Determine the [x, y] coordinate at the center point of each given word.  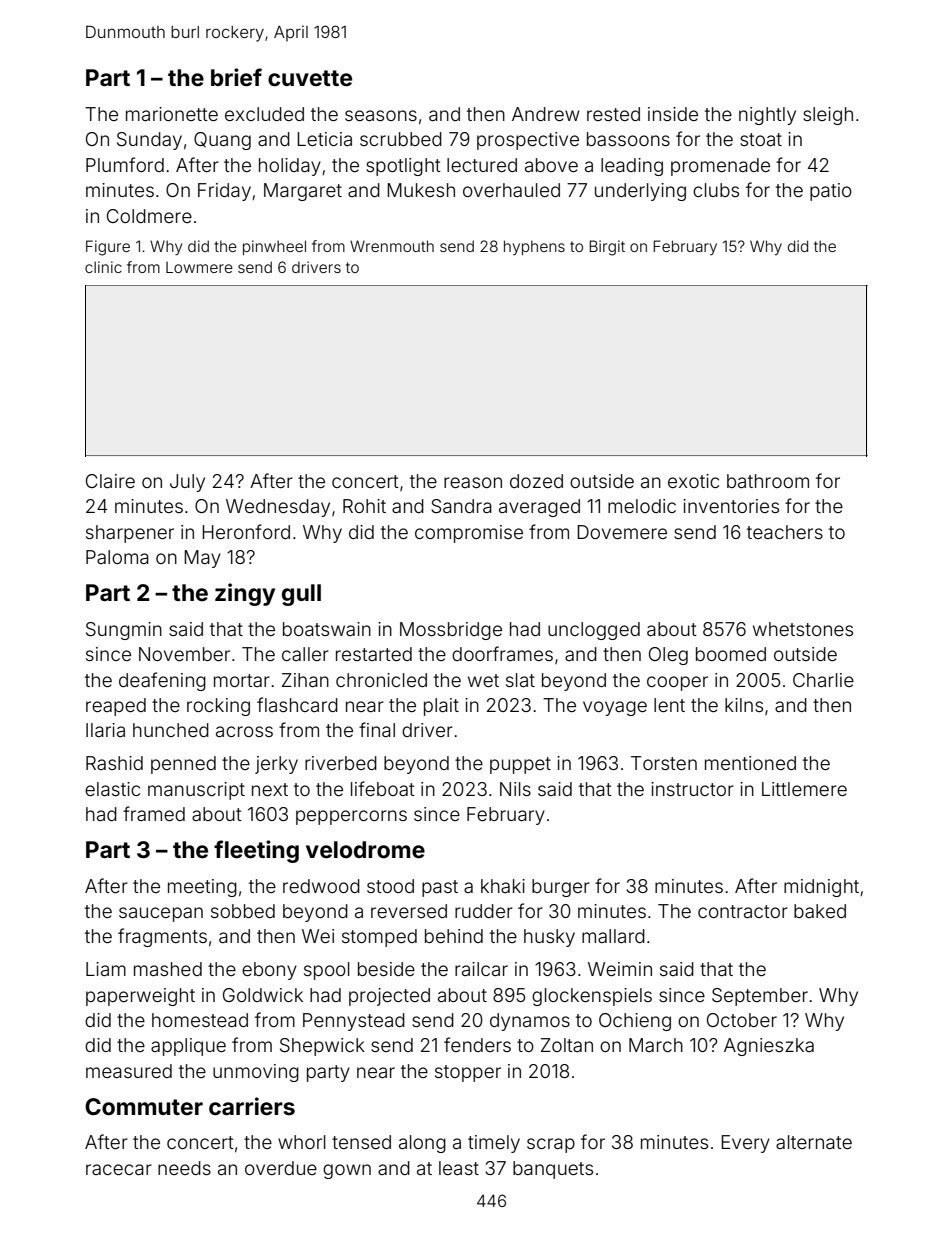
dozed [536, 481]
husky [549, 938]
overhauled [511, 190]
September [760, 997]
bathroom [768, 481]
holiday [290, 167]
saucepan [161, 914]
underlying [640, 192]
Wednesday [278, 508]
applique [188, 1047]
